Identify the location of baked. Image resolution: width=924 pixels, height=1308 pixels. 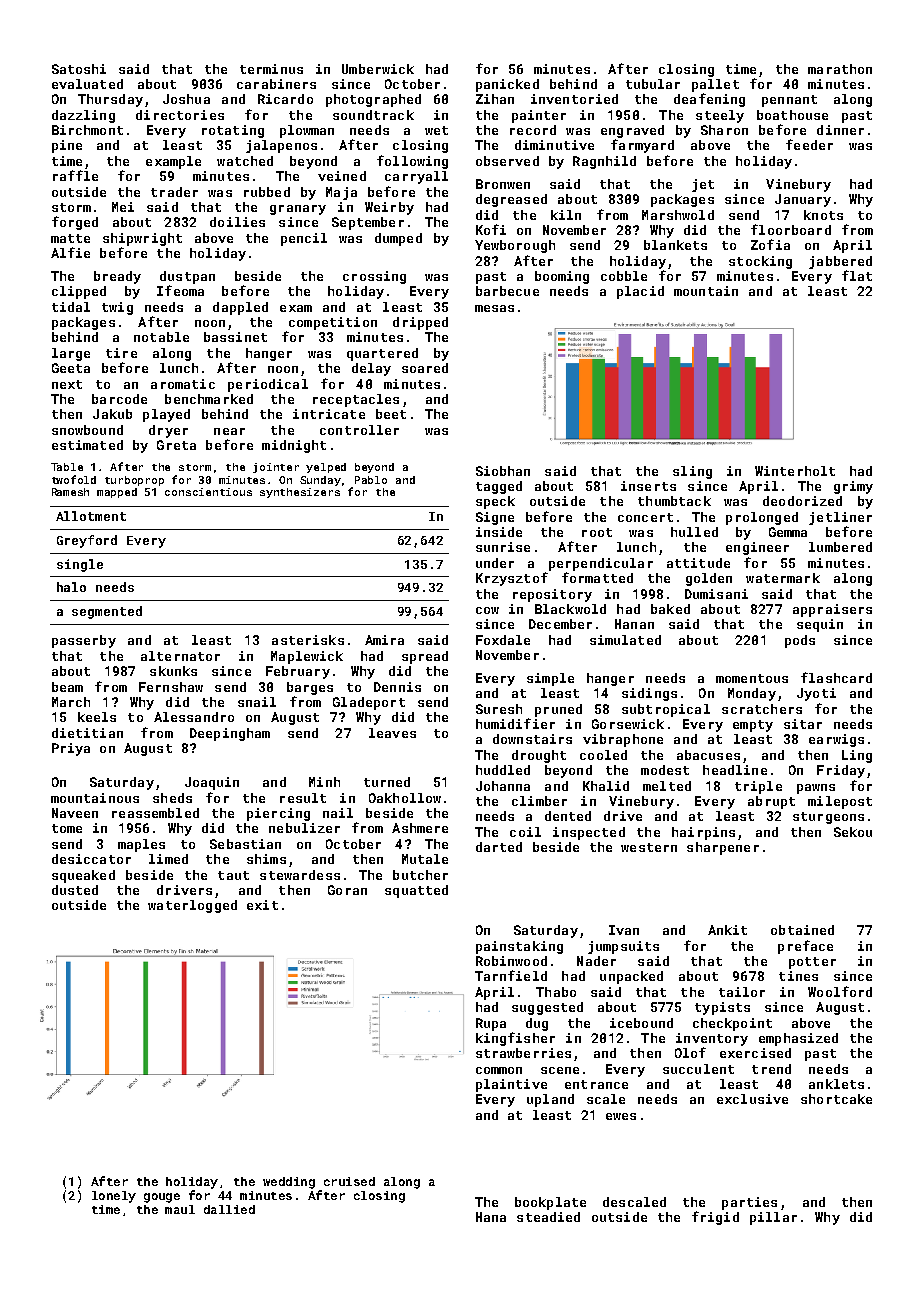
(670, 609).
